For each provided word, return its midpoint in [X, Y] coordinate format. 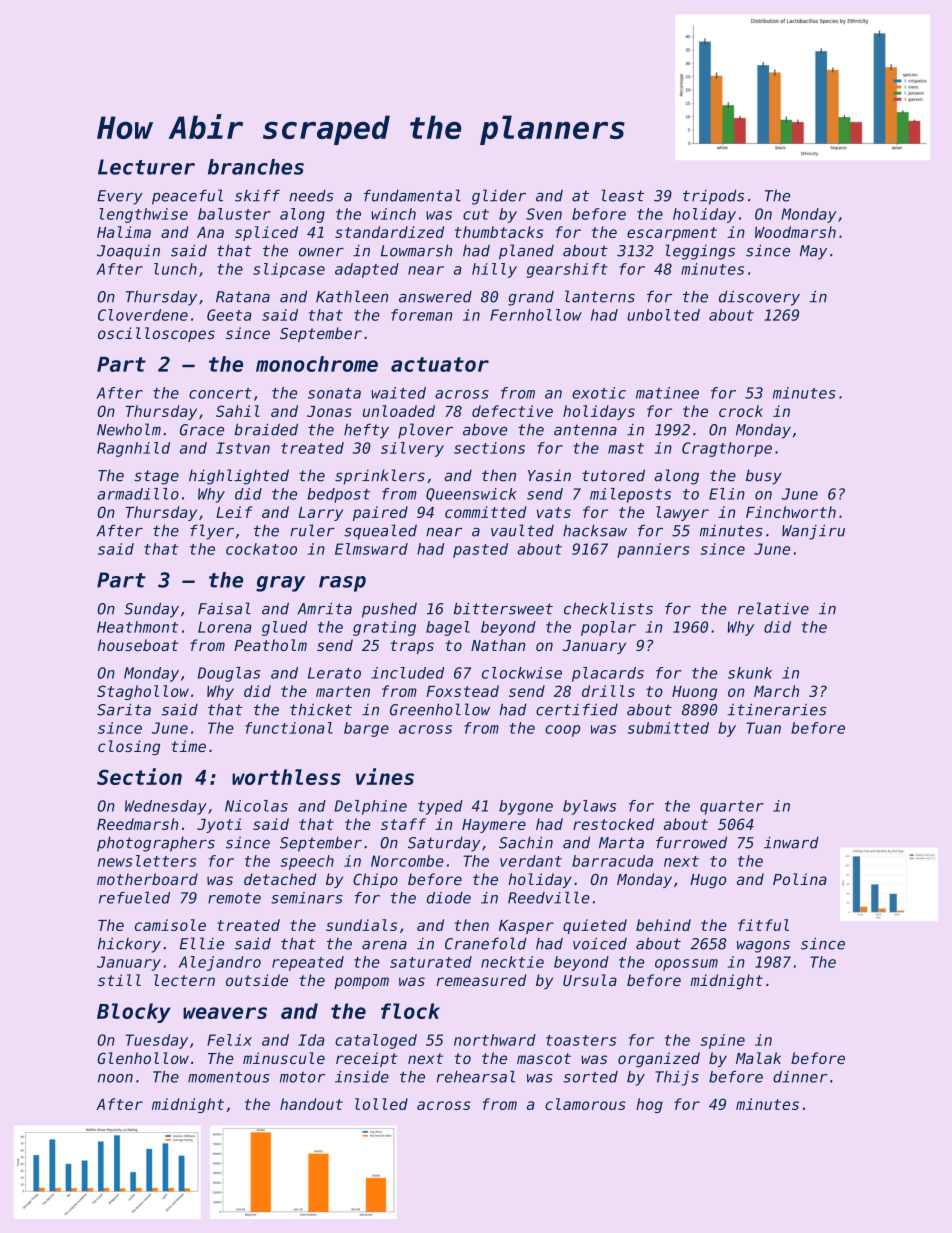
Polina [800, 879]
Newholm [129, 429]
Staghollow [143, 692]
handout [311, 1104]
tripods [713, 197]
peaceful [187, 197]
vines [385, 776]
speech [307, 862]
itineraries [777, 709]
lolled [381, 1104]
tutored [613, 475]
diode [449, 898]
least [622, 195]
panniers [653, 550]
